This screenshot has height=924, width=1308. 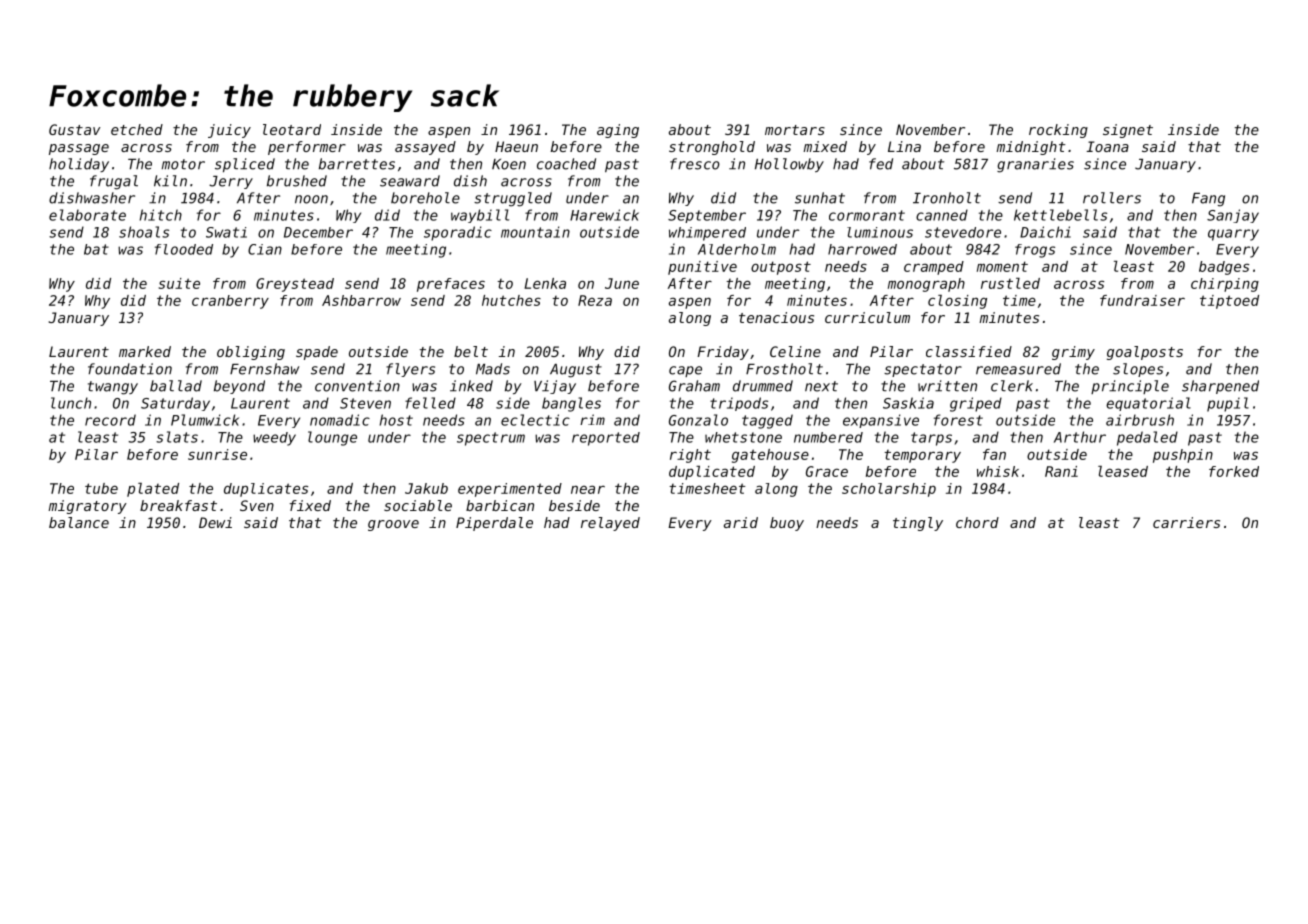 I want to click on mortars, so click(x=795, y=130).
